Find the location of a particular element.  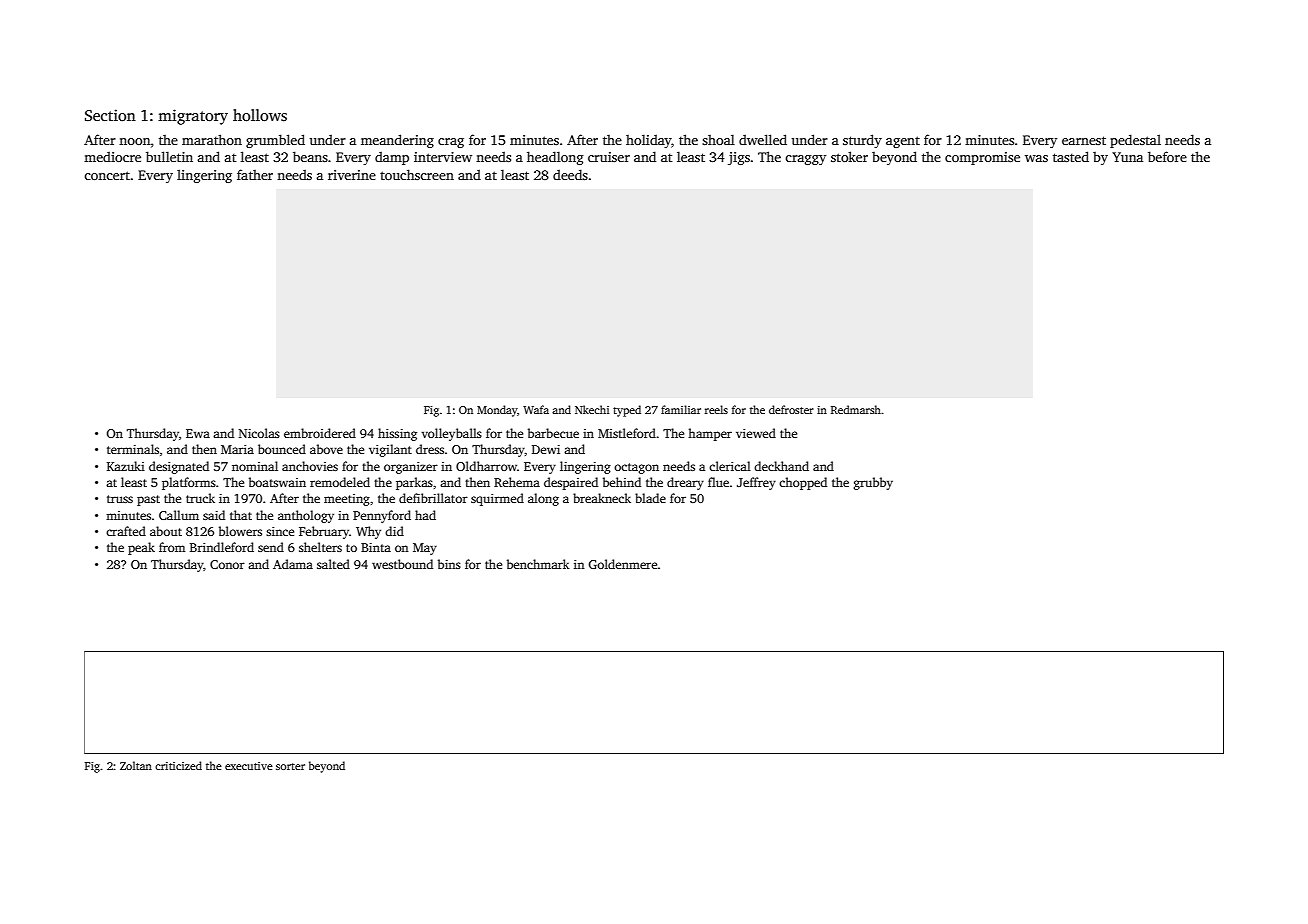

concert is located at coordinates (107, 175).
